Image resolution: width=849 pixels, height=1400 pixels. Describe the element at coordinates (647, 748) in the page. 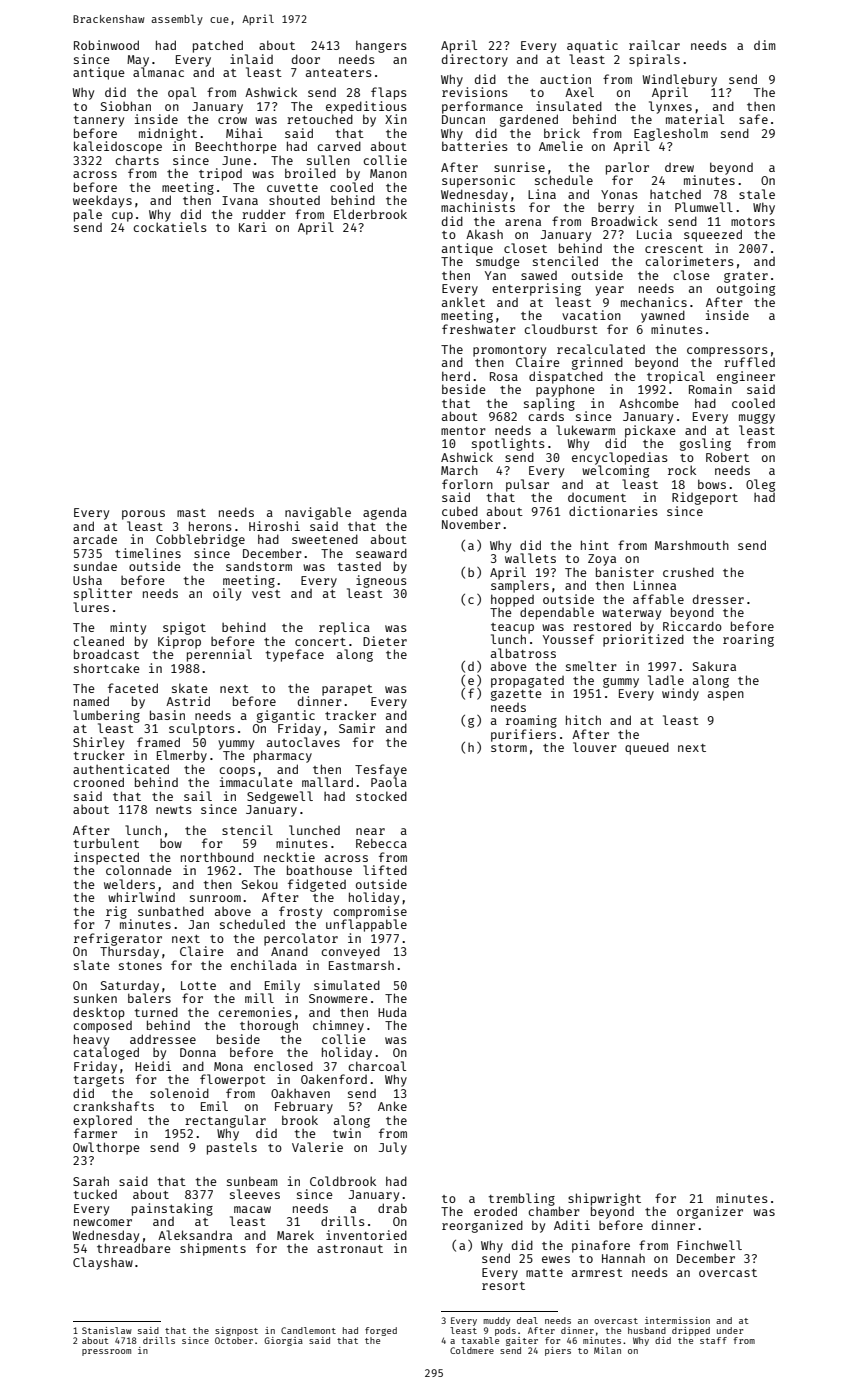

I see `queued` at that location.
